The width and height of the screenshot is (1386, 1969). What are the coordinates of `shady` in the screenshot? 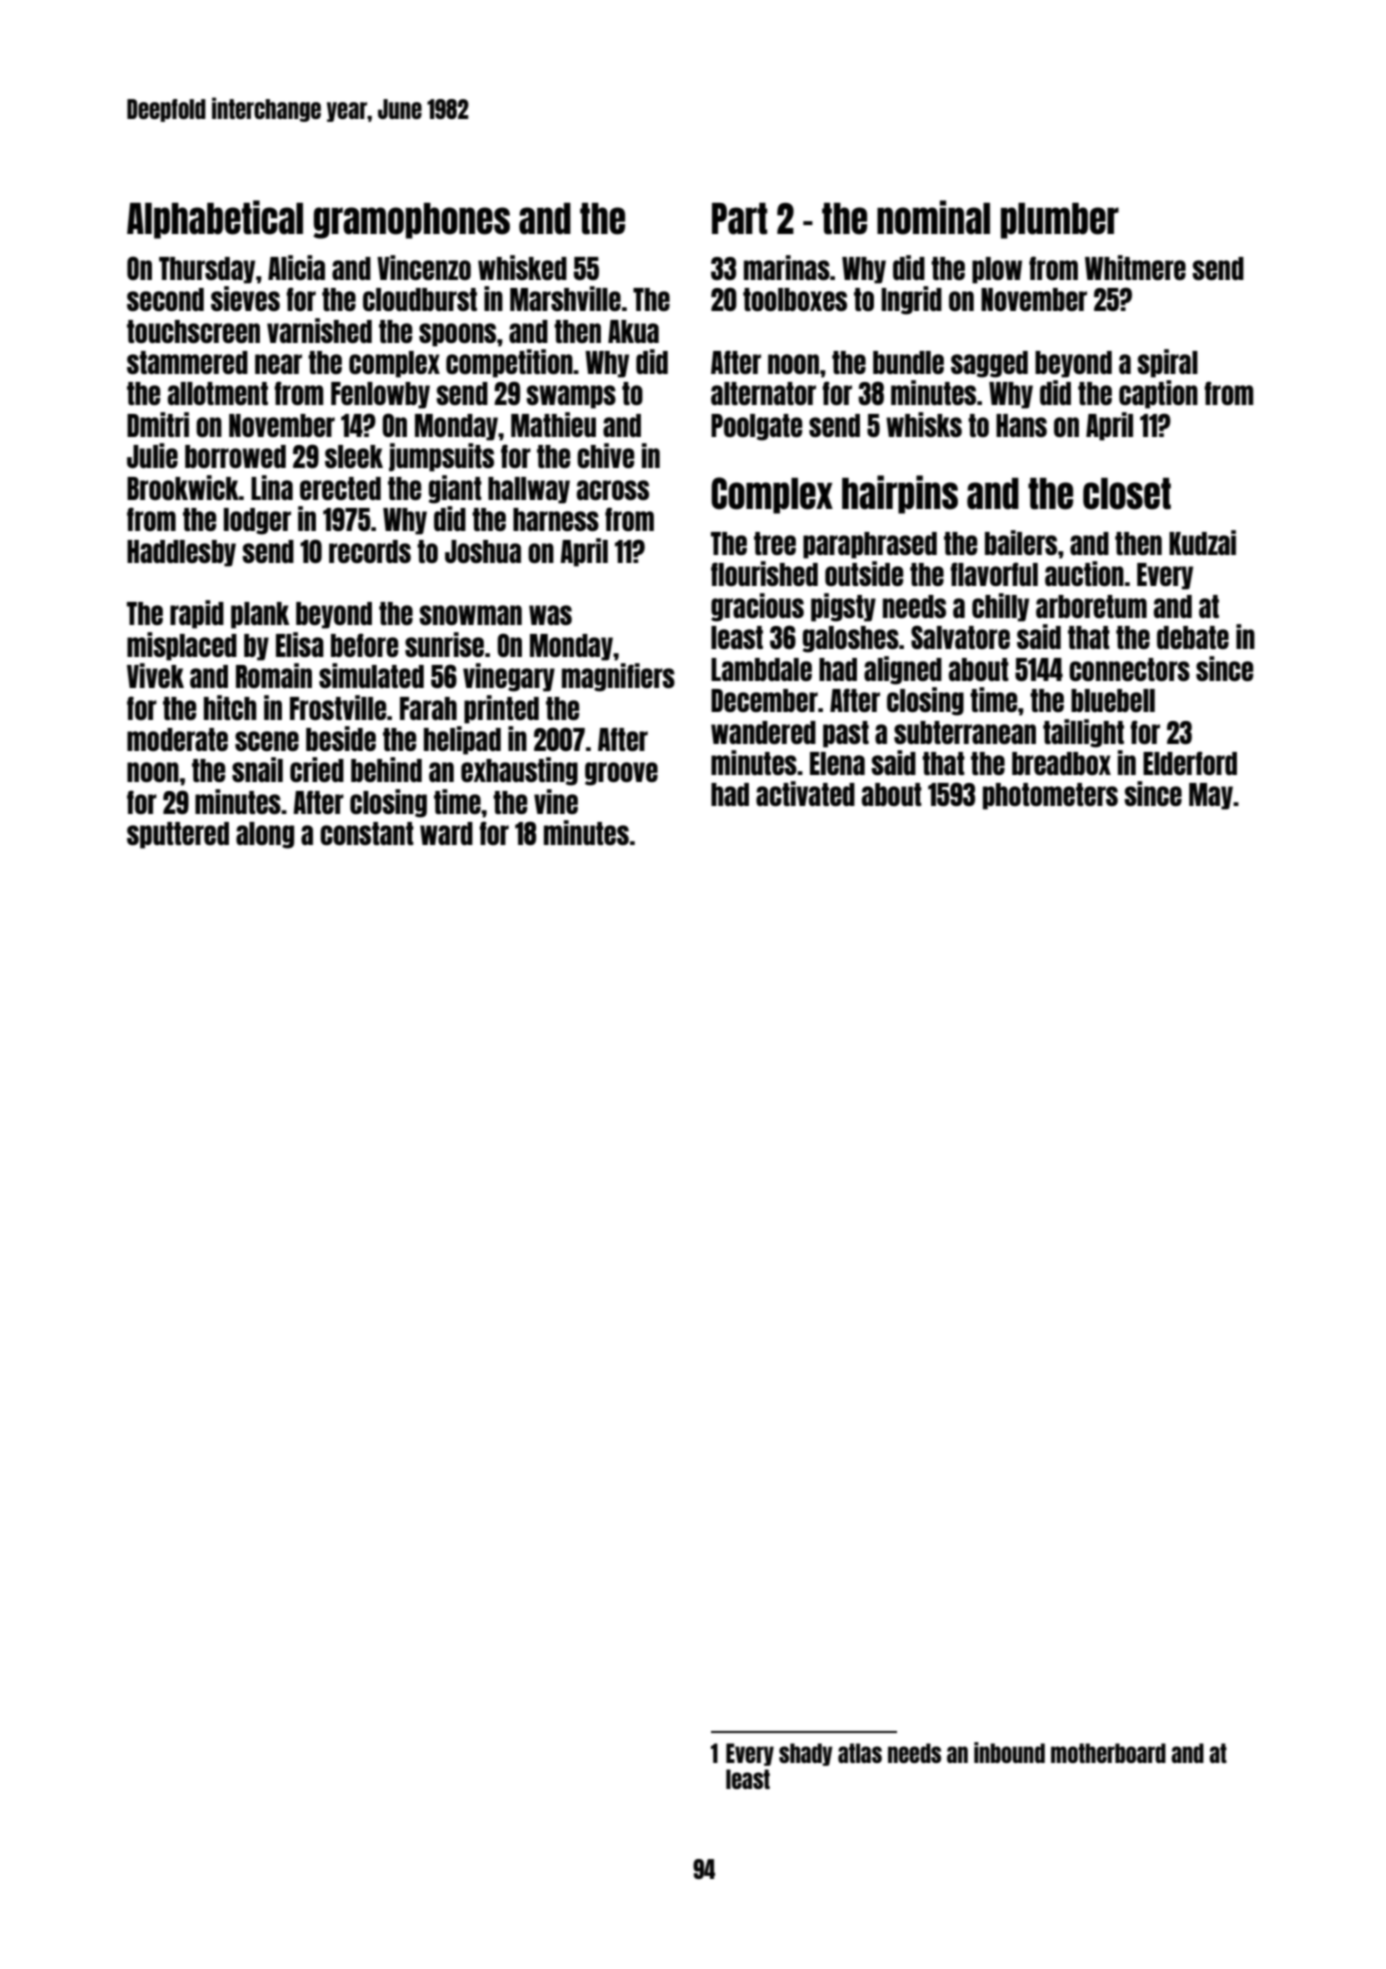 It's located at (806, 1754).
